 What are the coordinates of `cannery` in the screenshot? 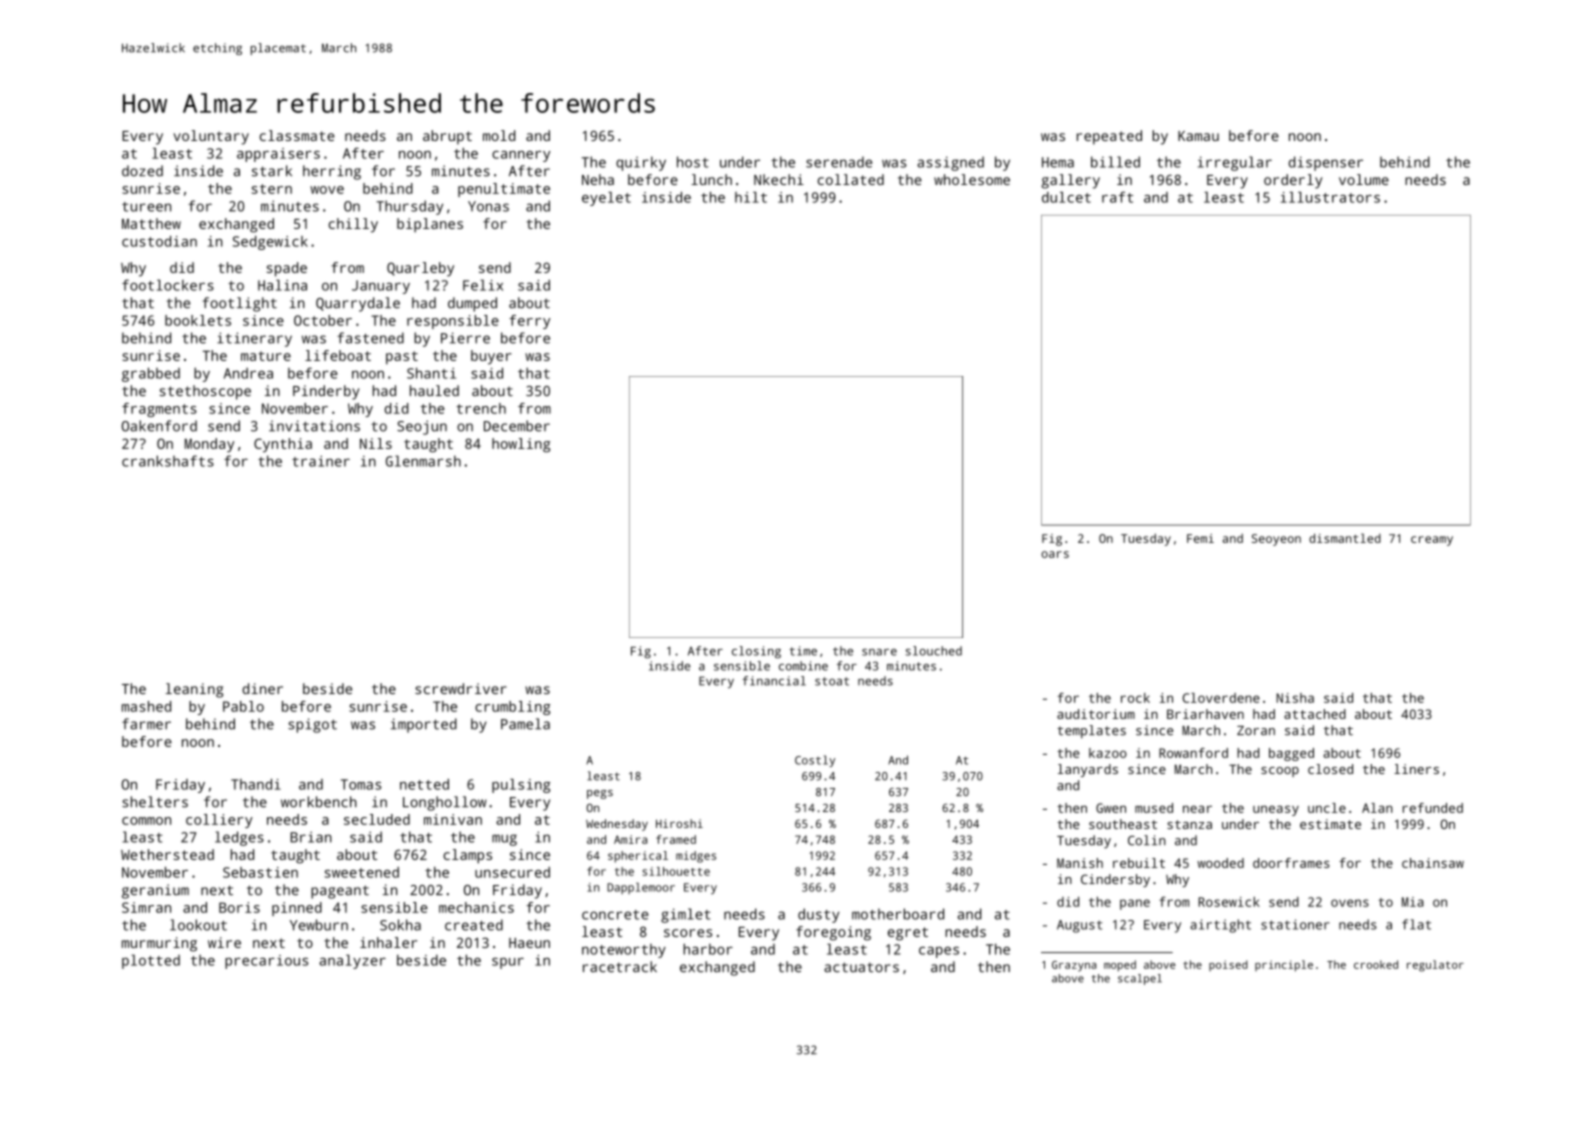 It's located at (521, 156).
